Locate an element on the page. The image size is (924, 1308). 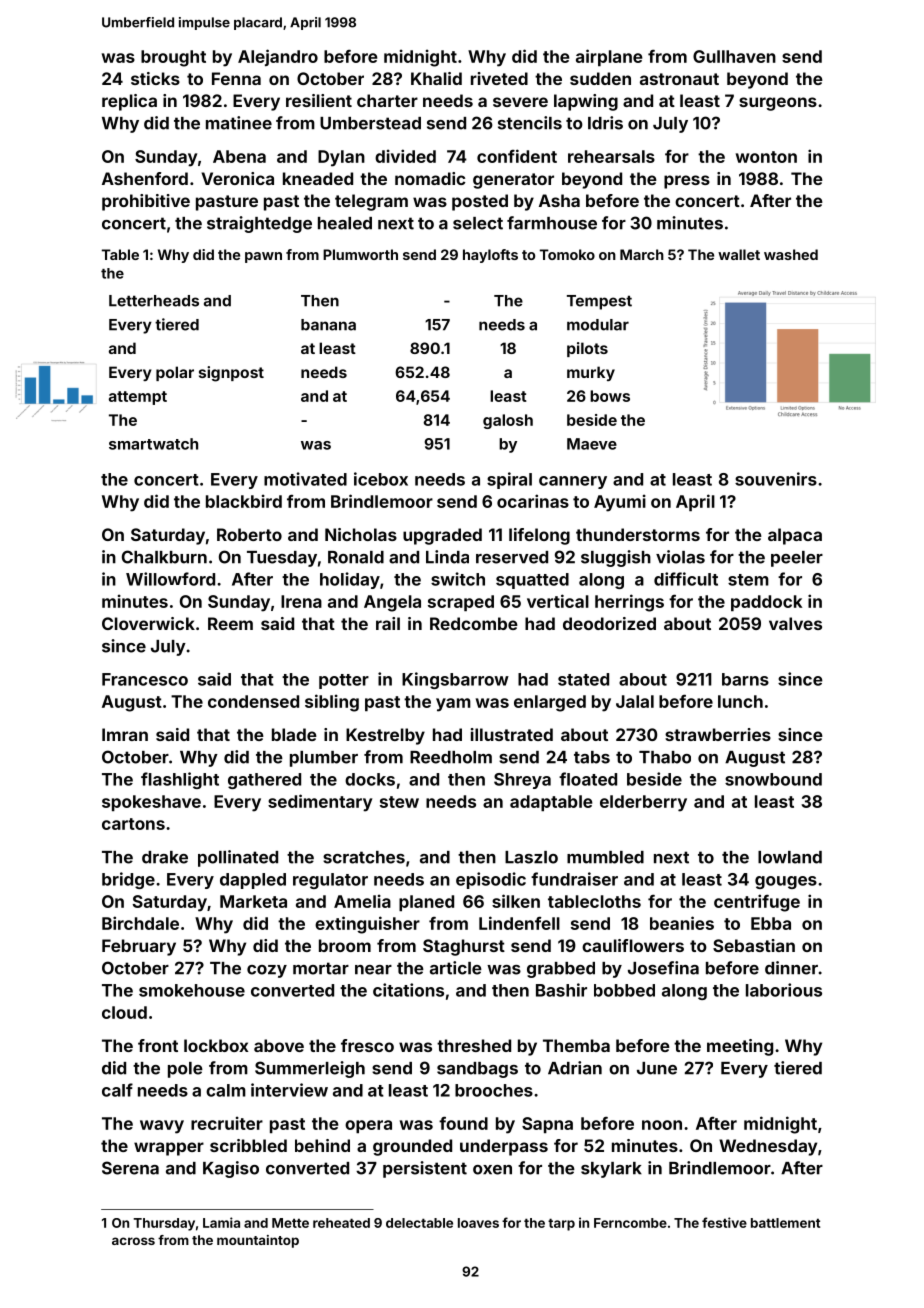
Umberstead is located at coordinates (370, 123).
